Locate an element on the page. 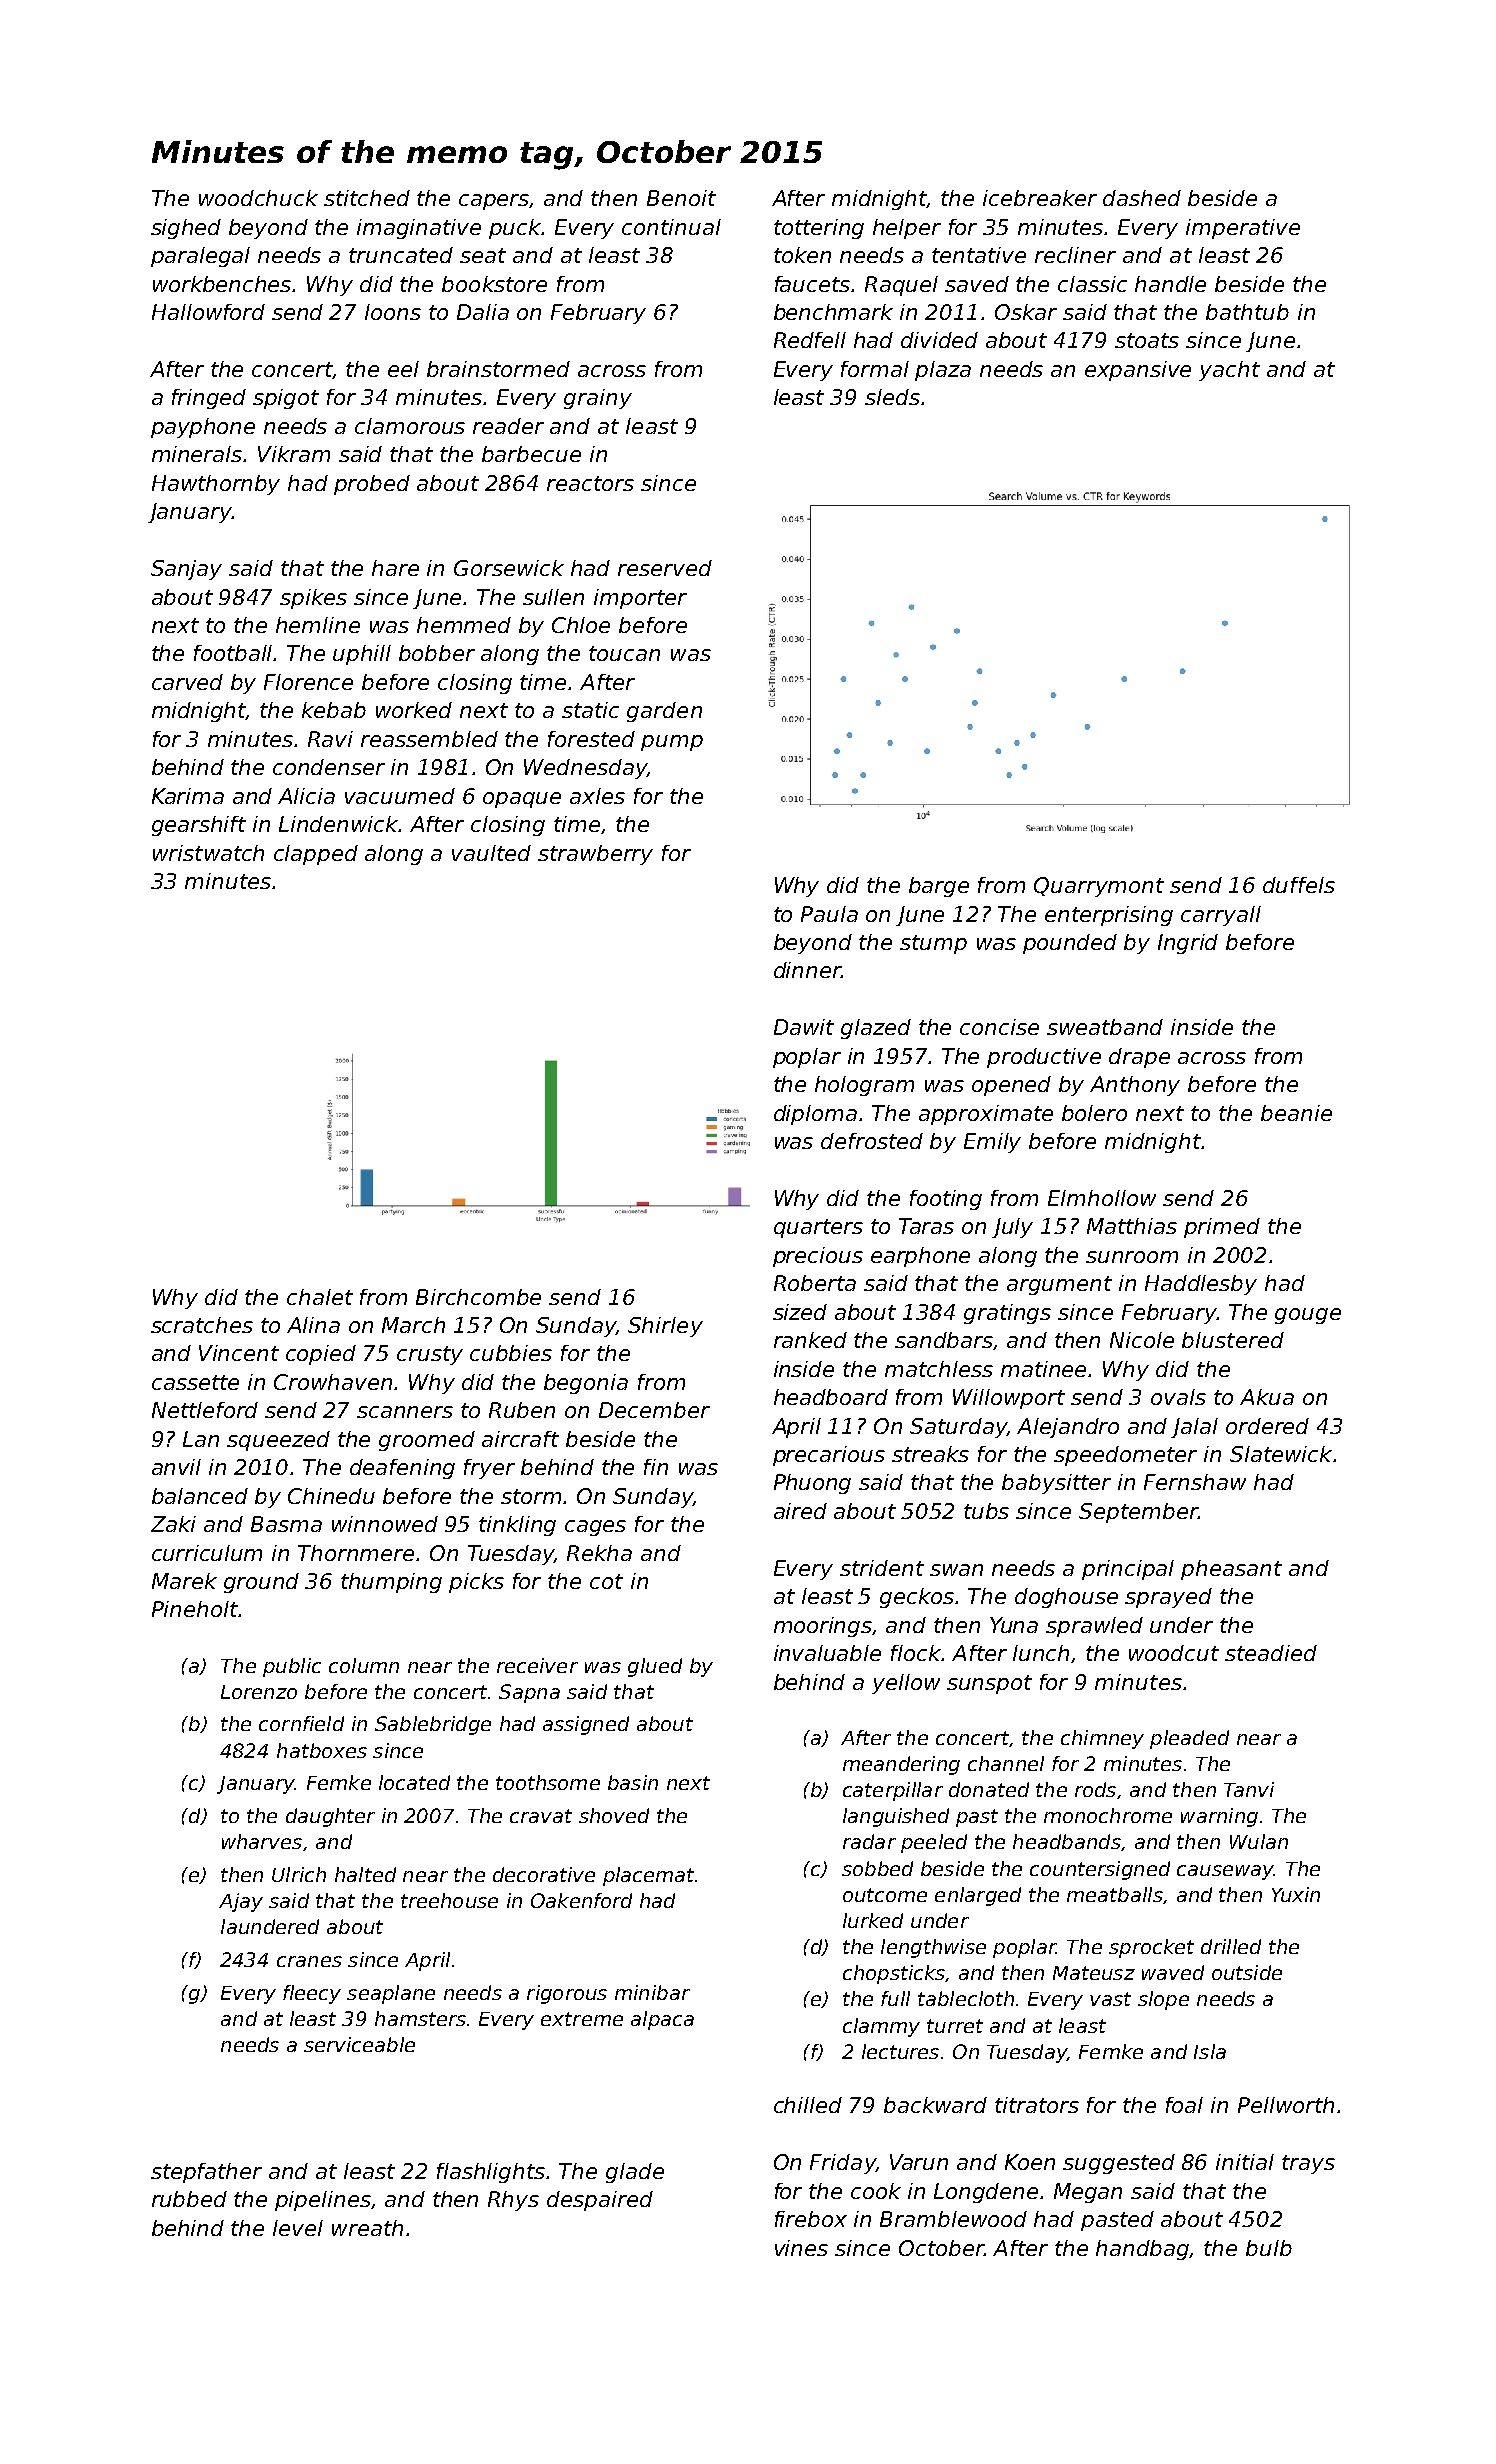 The width and height of the document is (1496, 2464). bulb is located at coordinates (1269, 2248).
